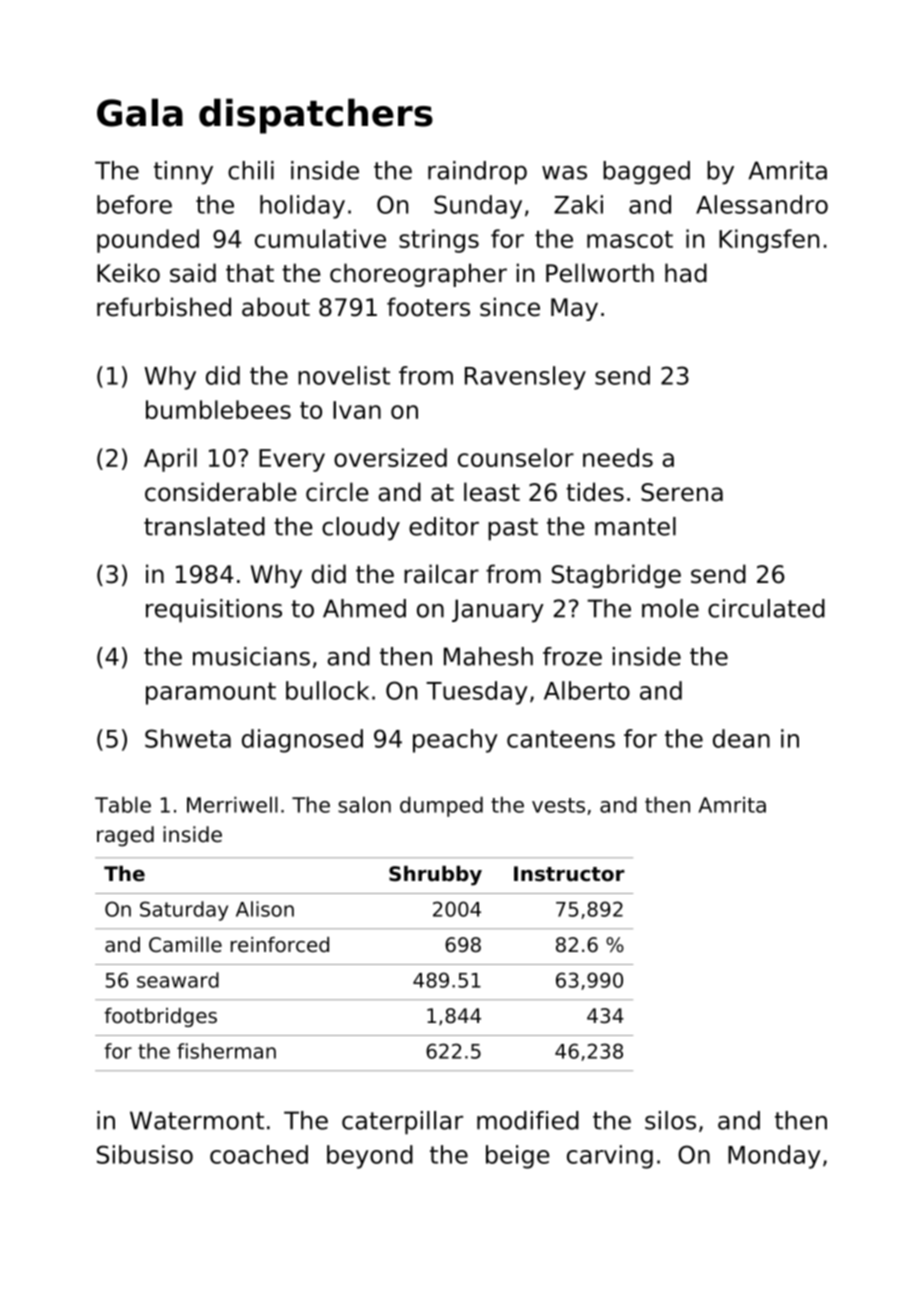 Image resolution: width=924 pixels, height=1314 pixels. Describe the element at coordinates (125, 836) in the page. I see `raged` at that location.
